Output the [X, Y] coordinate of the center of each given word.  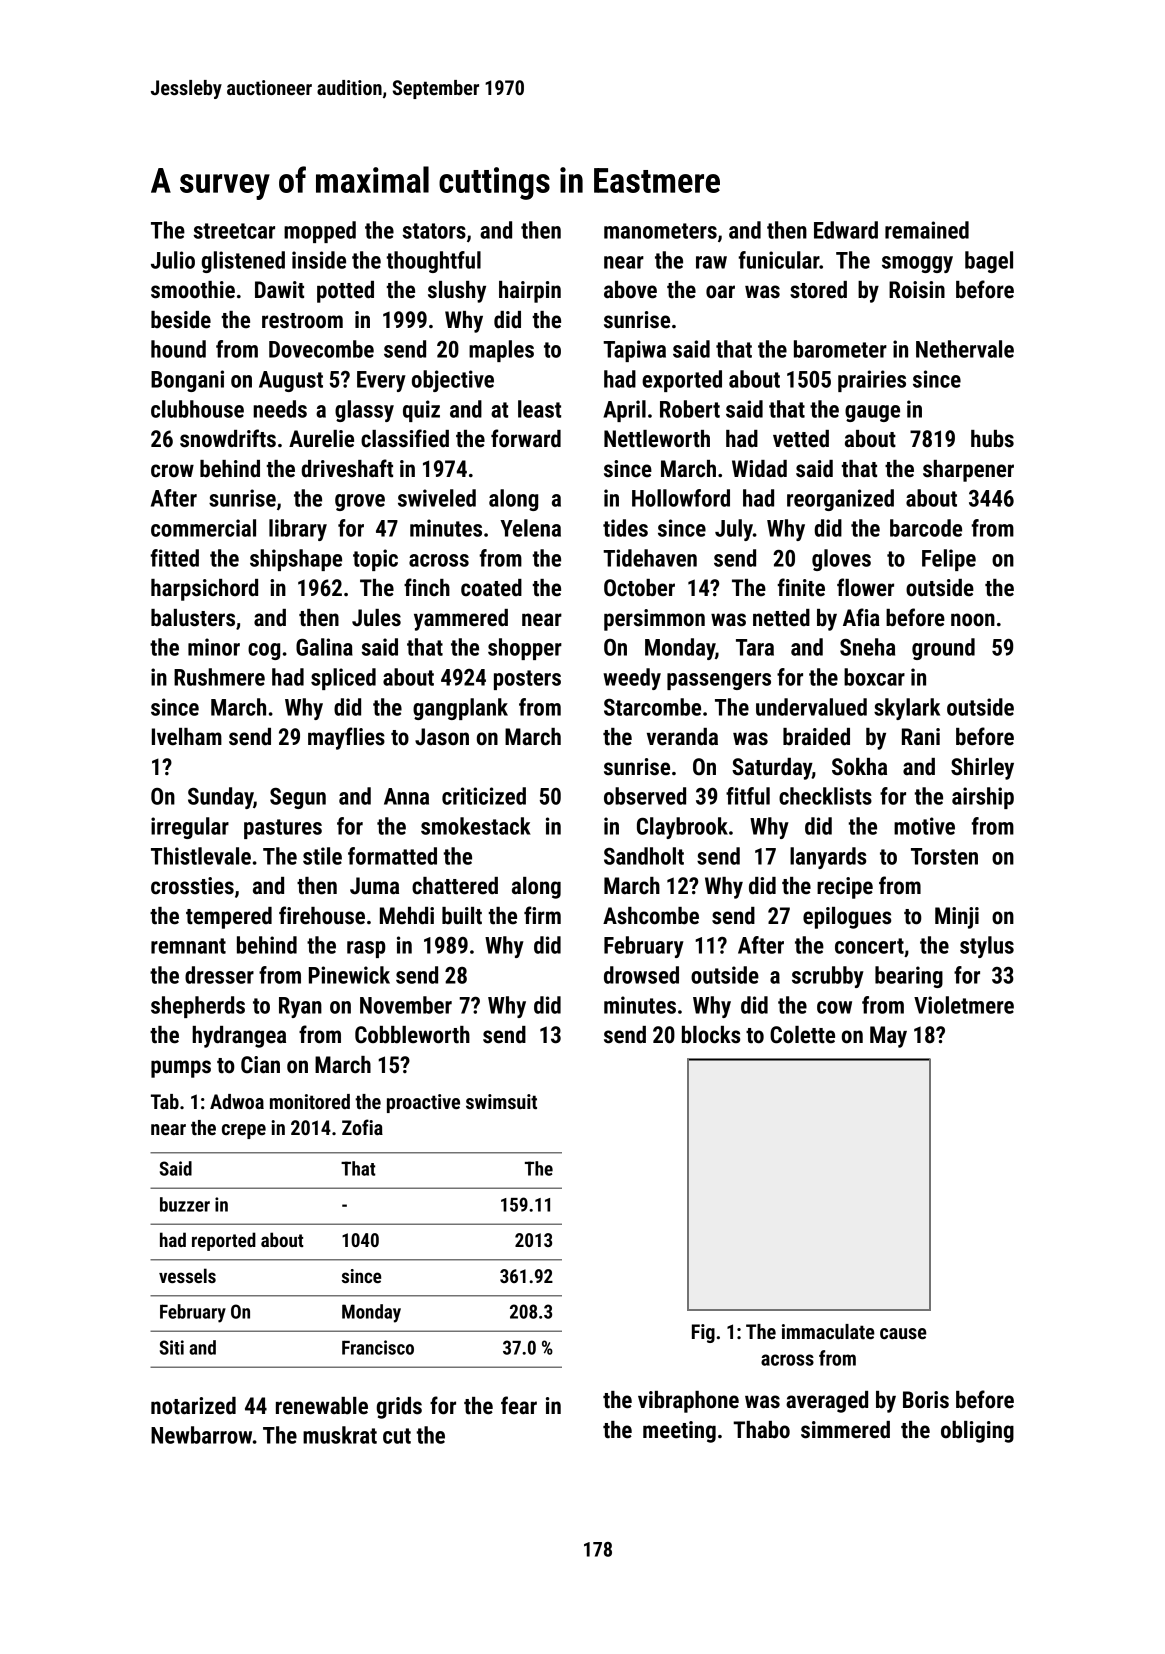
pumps [181, 1069]
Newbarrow [201, 1435]
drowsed [641, 975]
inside [319, 260]
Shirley [982, 769]
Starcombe [652, 707]
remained [927, 230]
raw [711, 262]
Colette [802, 1035]
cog [264, 651]
